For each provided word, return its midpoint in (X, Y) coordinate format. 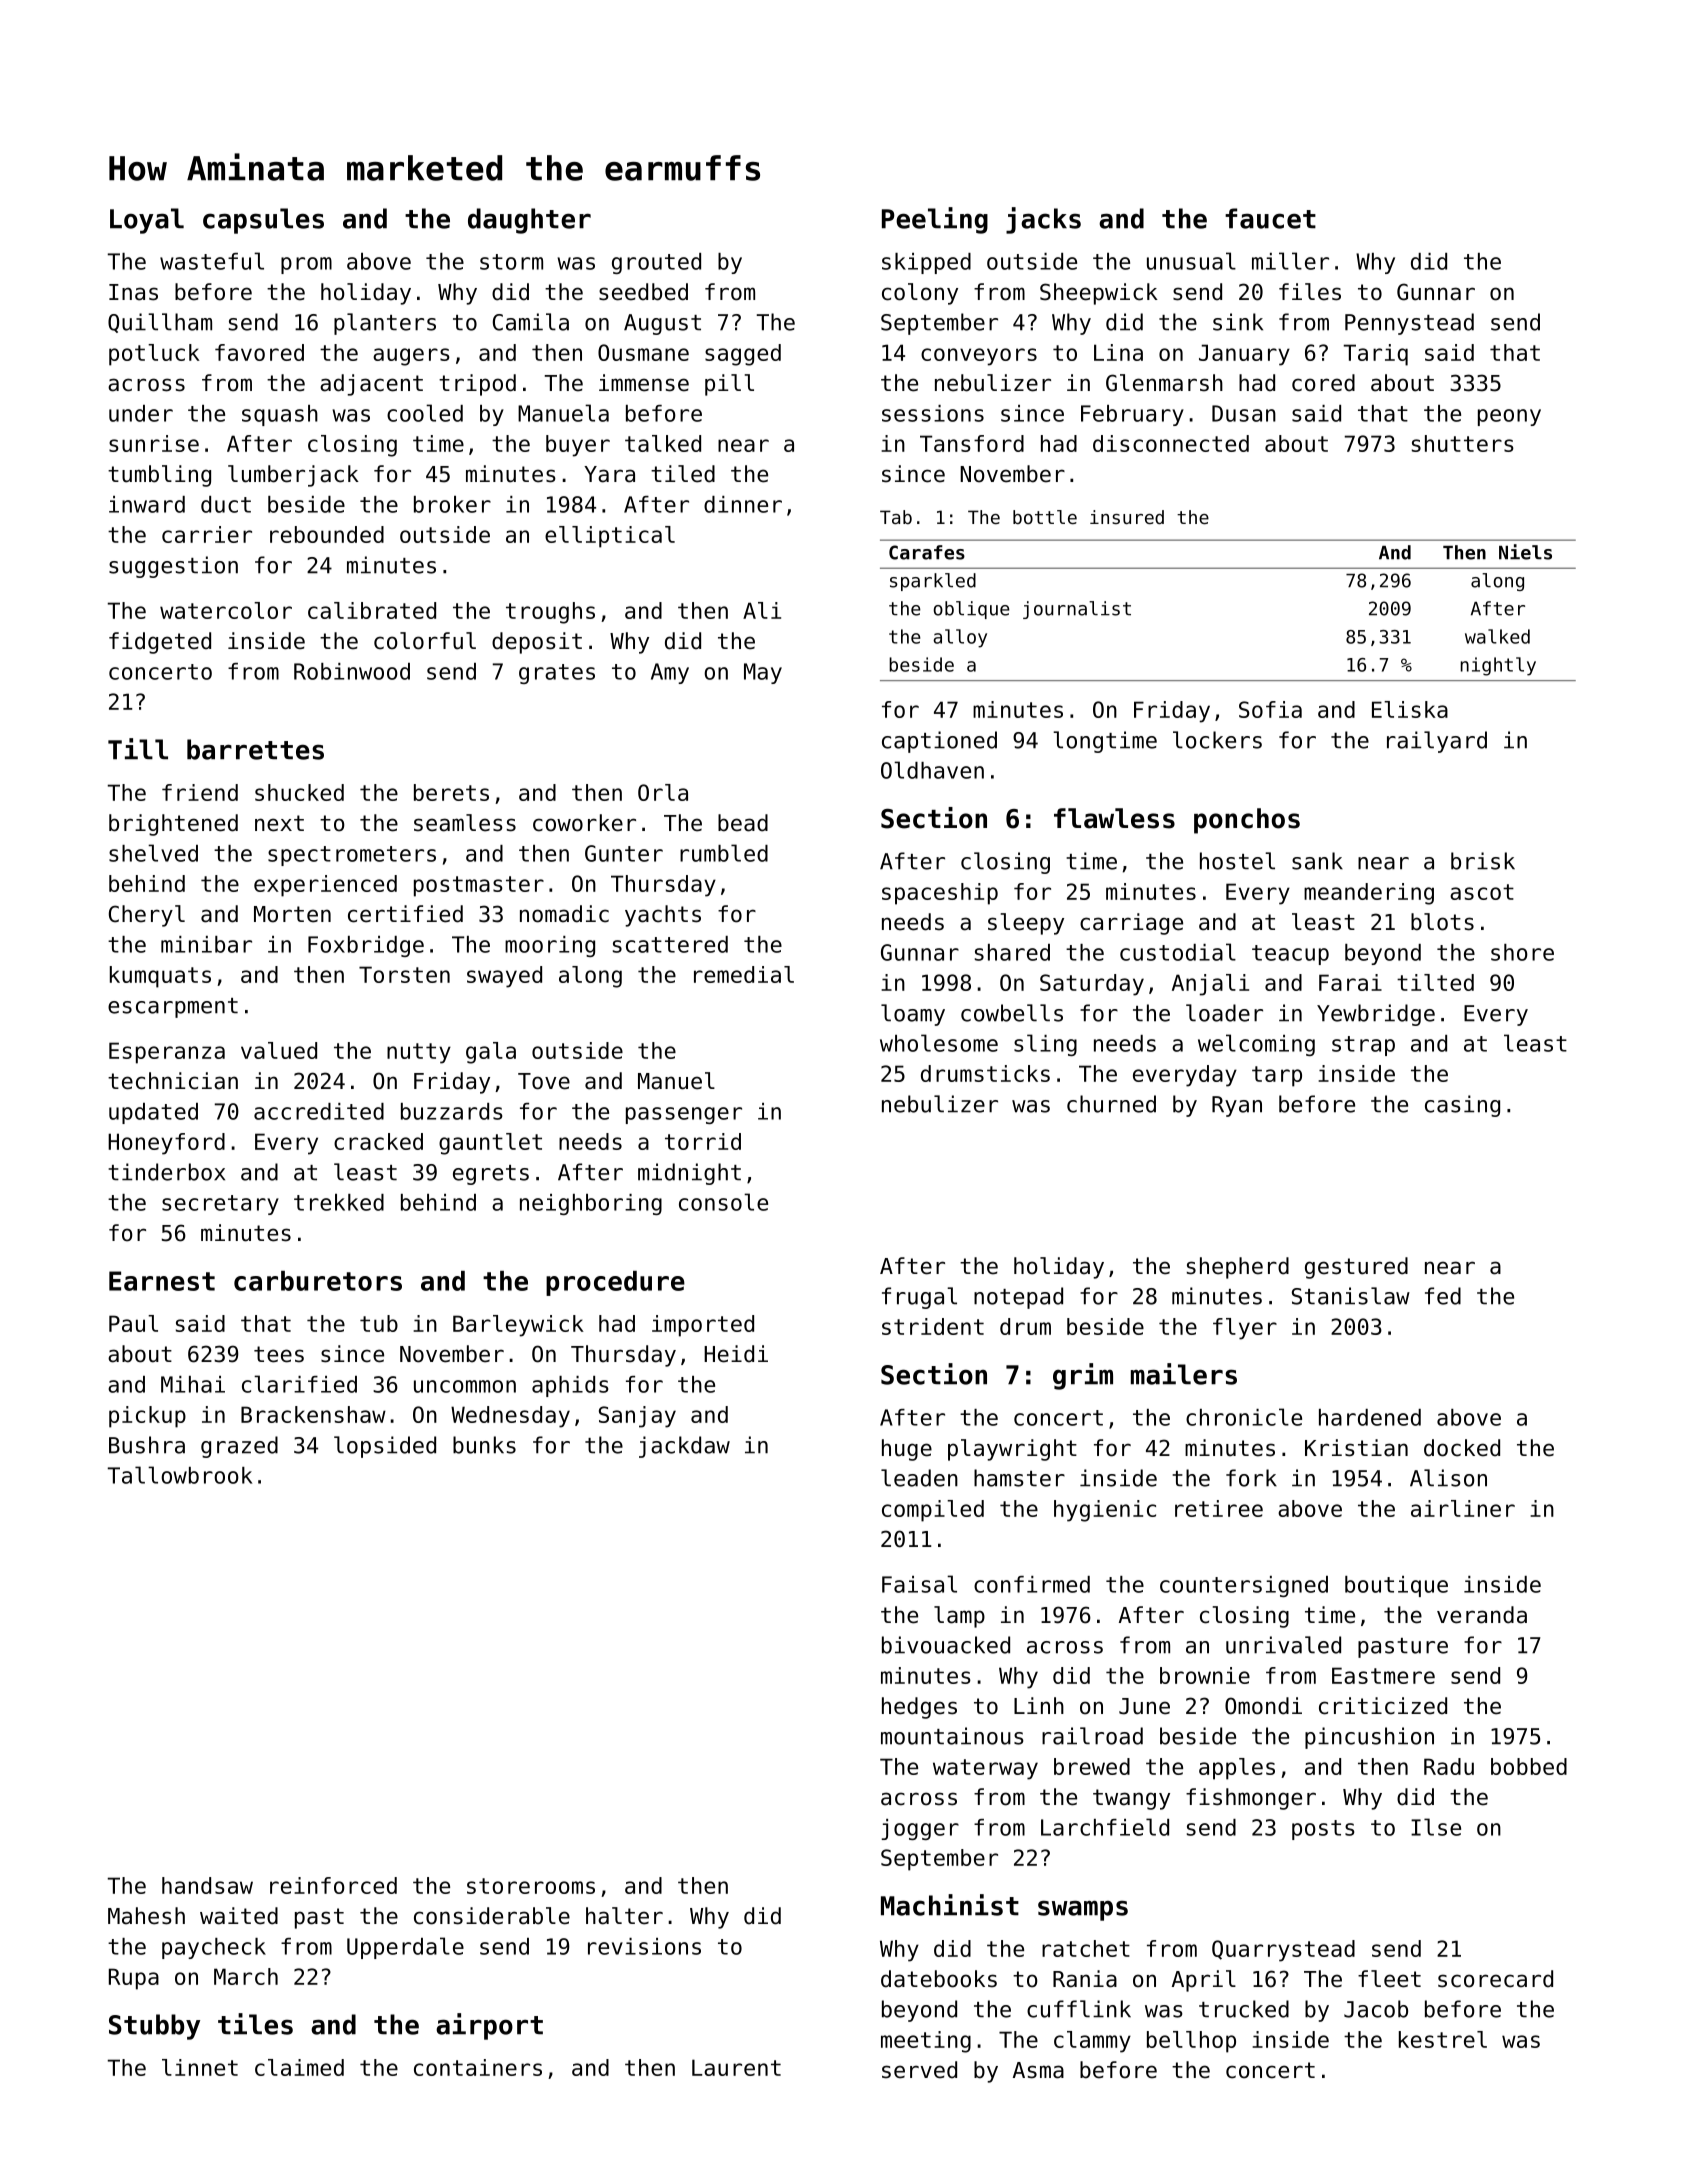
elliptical (610, 537)
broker (452, 504)
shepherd (1238, 1268)
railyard (1437, 742)
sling (1045, 1045)
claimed (299, 2067)
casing (1462, 1106)
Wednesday (510, 1417)
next (279, 823)
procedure (615, 1283)
